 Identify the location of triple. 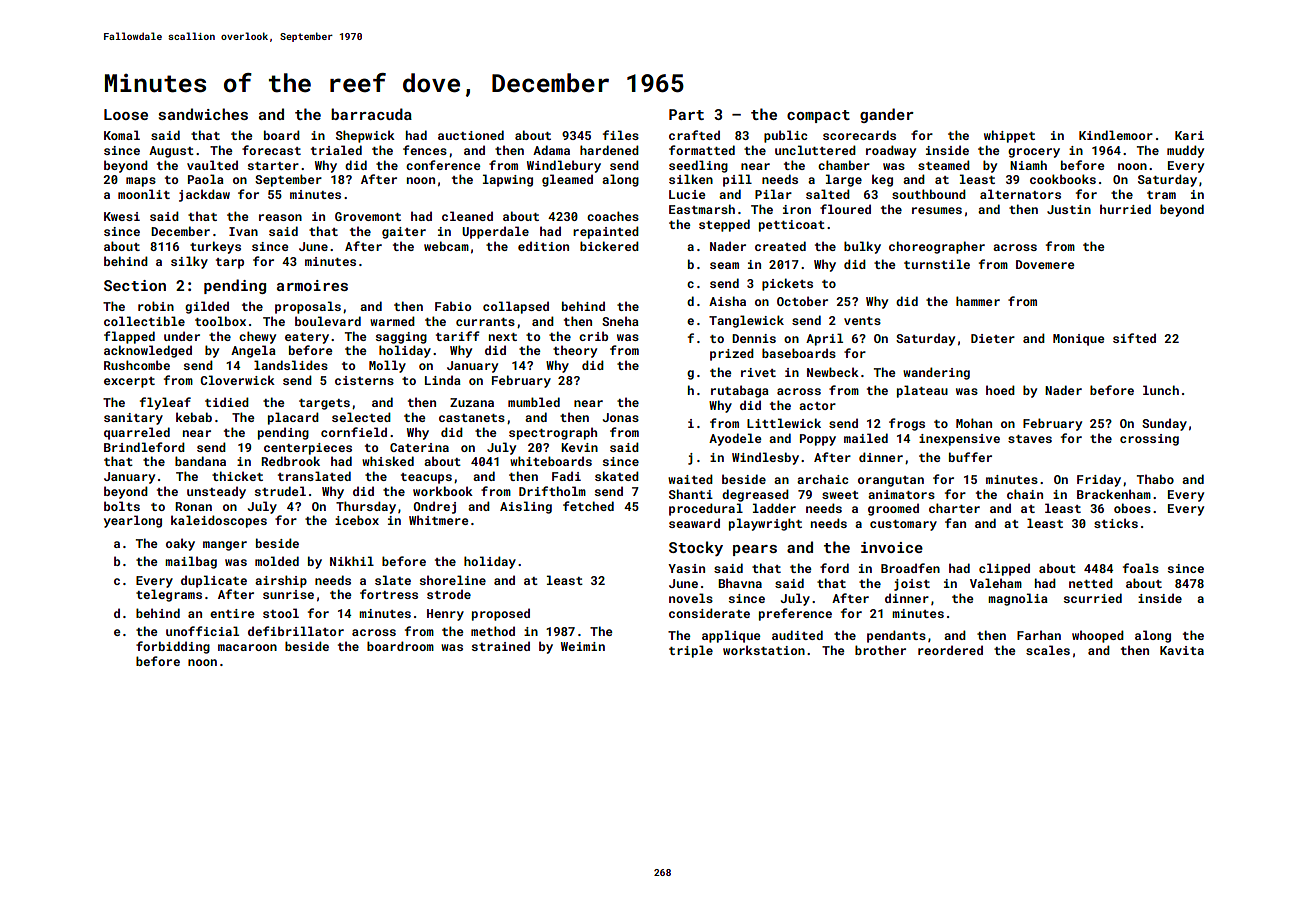
(691, 651).
